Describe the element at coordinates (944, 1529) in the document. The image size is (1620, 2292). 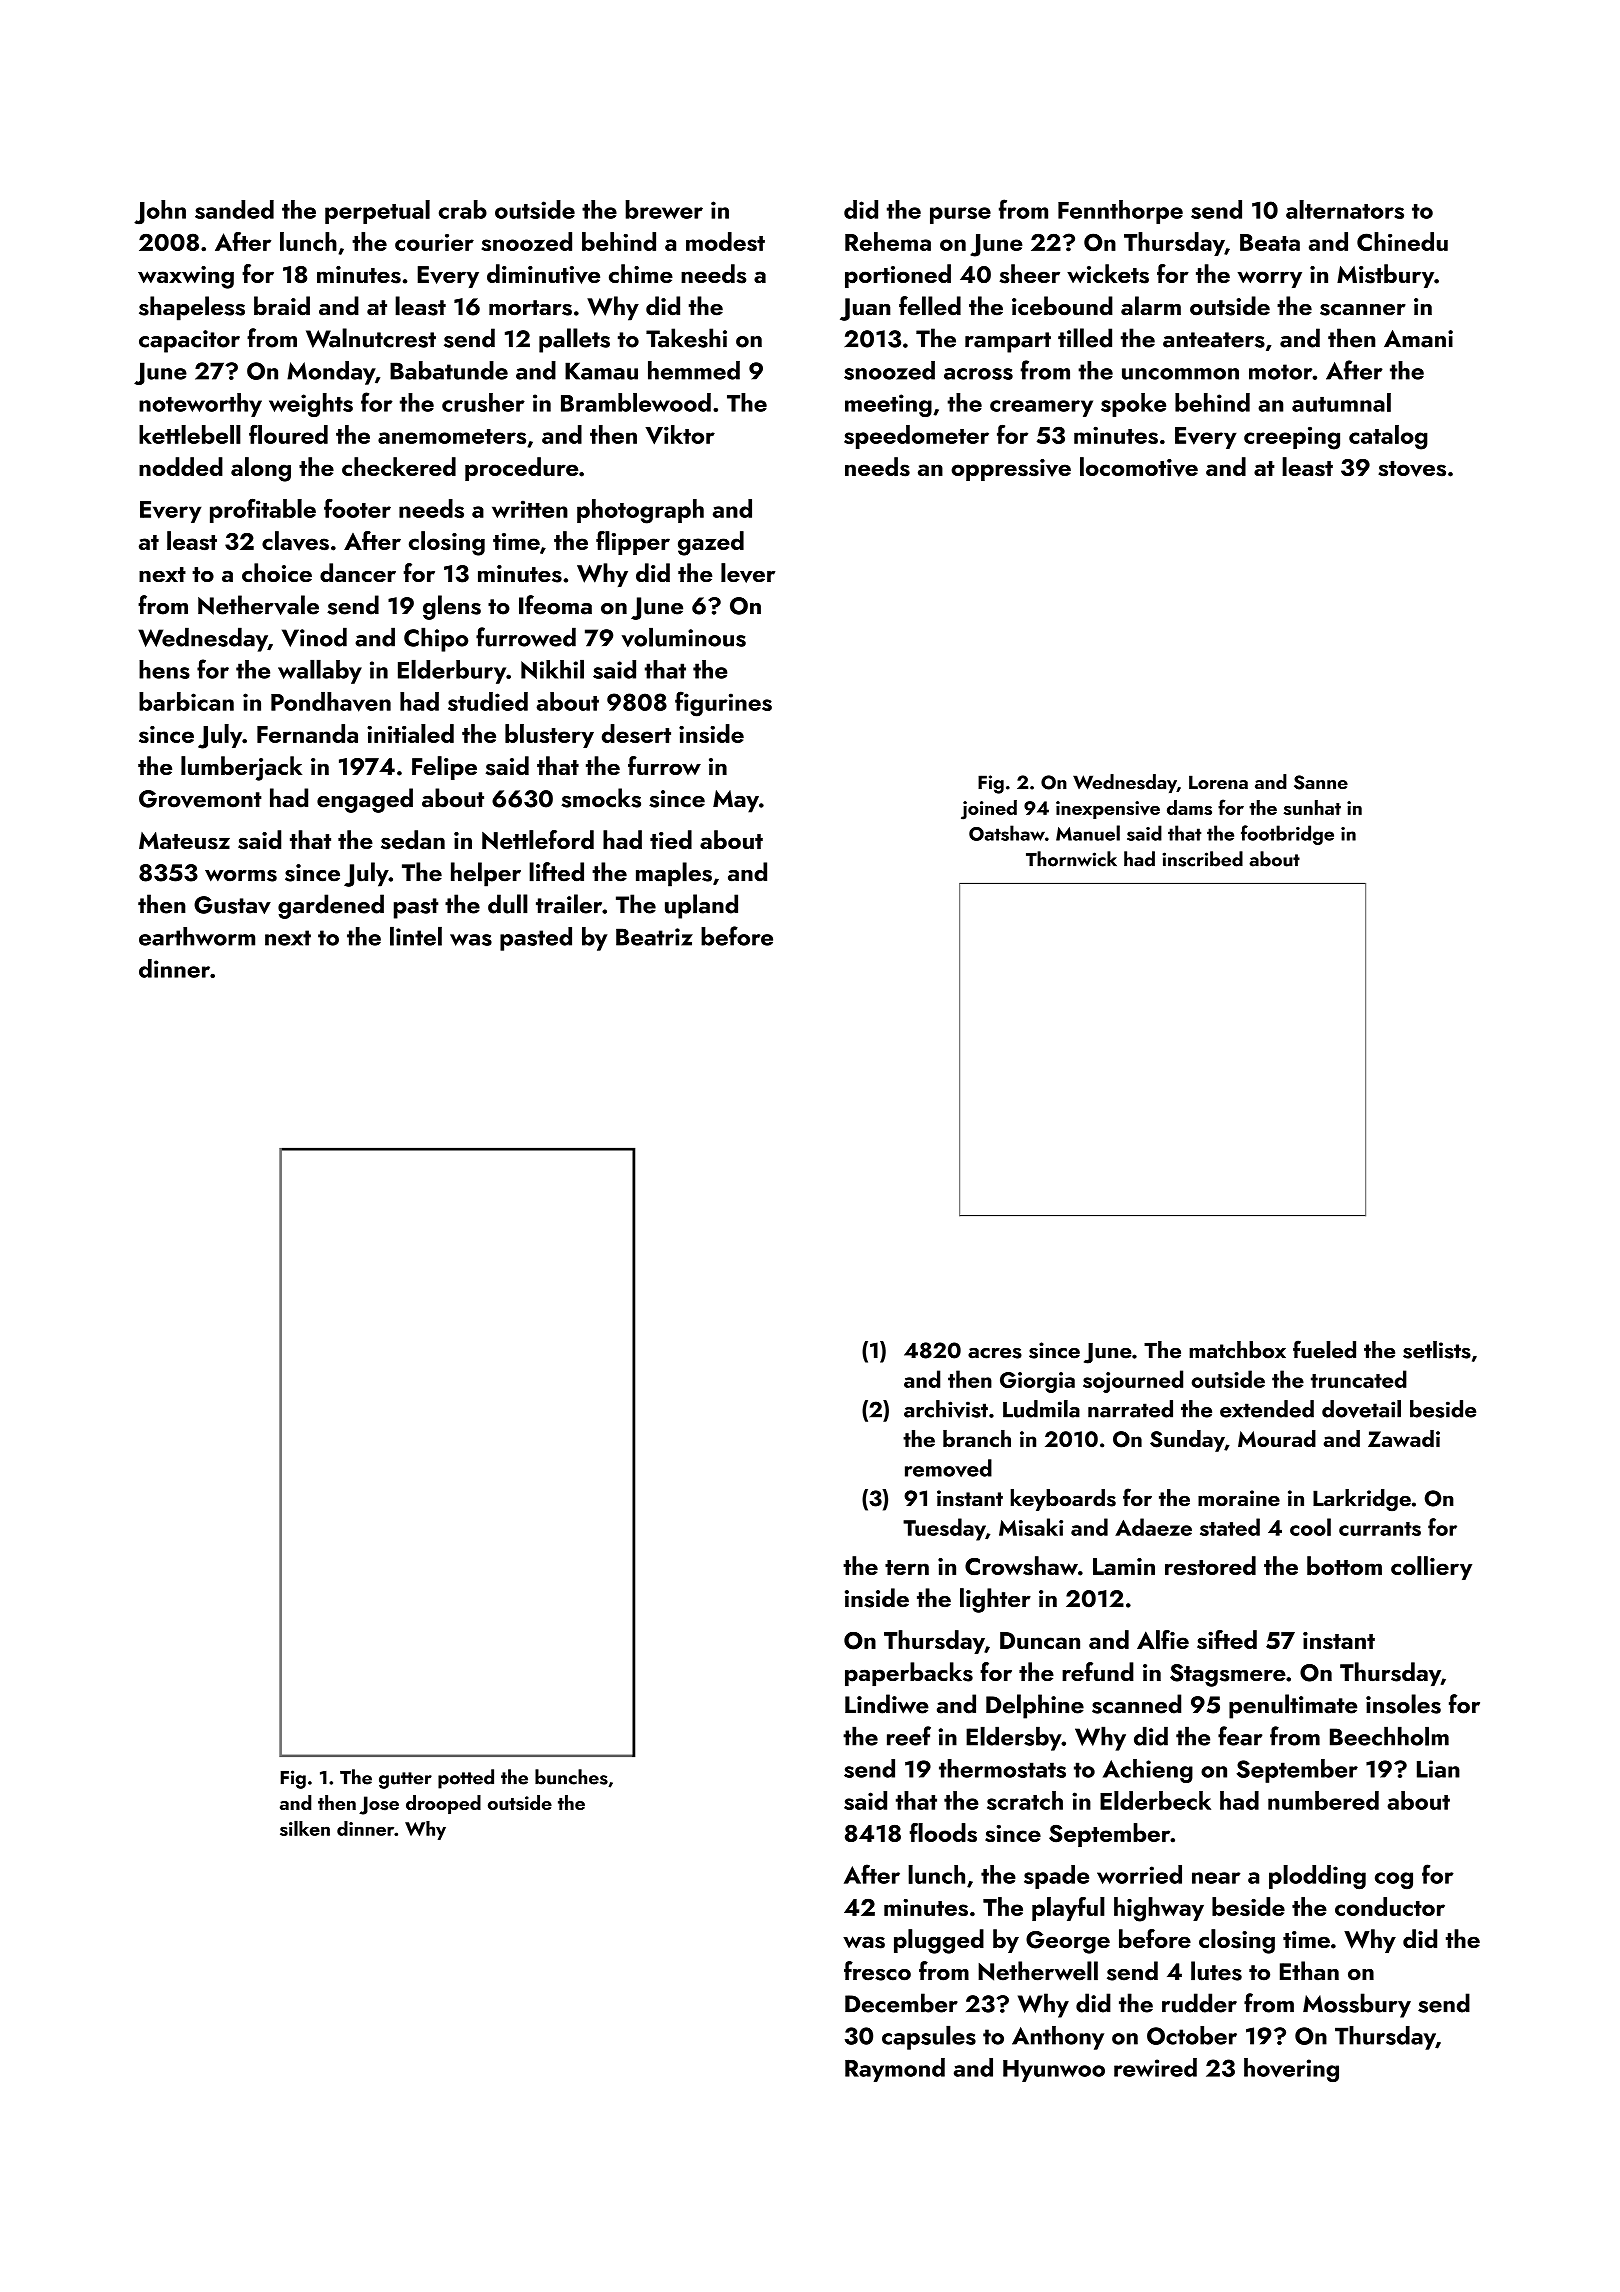
I see `Tuesday` at that location.
